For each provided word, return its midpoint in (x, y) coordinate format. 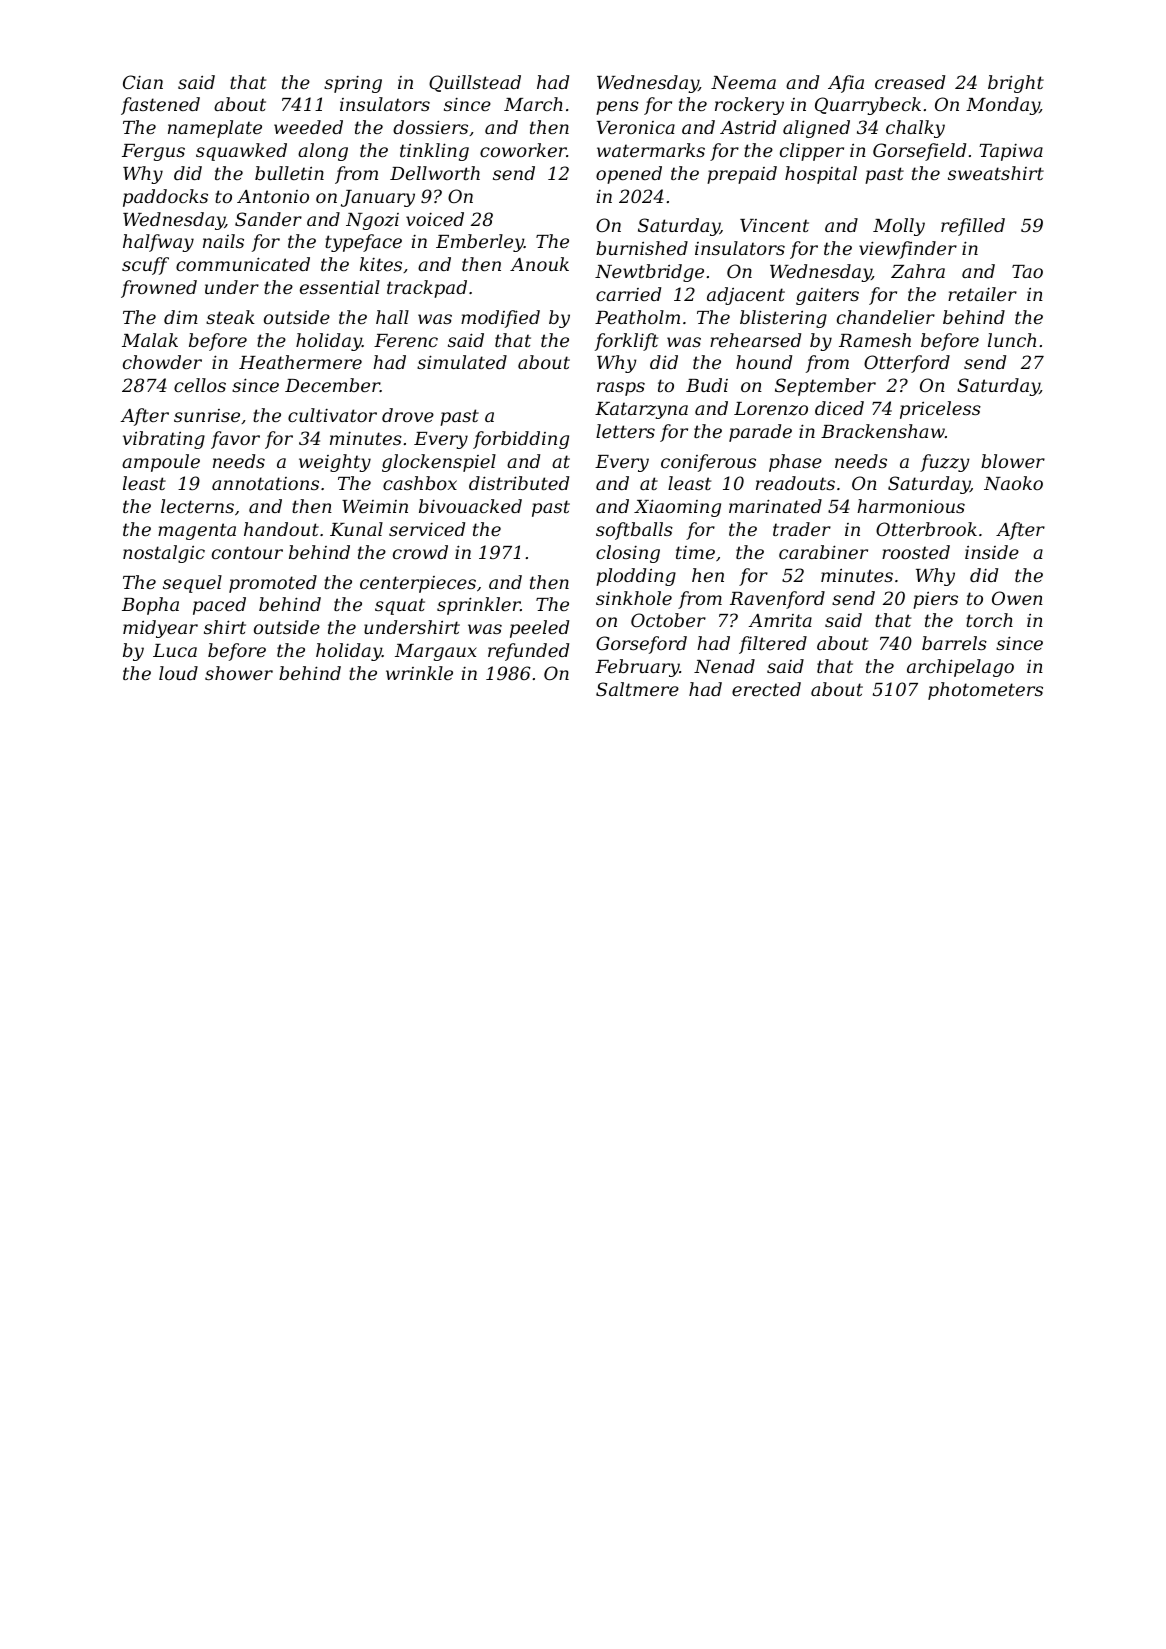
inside (992, 552)
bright (1016, 84)
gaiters (827, 296)
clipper (812, 152)
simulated (462, 362)
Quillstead (475, 83)
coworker (523, 150)
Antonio (273, 196)
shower (239, 673)
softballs (634, 531)
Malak (150, 340)
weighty (335, 463)
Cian (143, 82)
